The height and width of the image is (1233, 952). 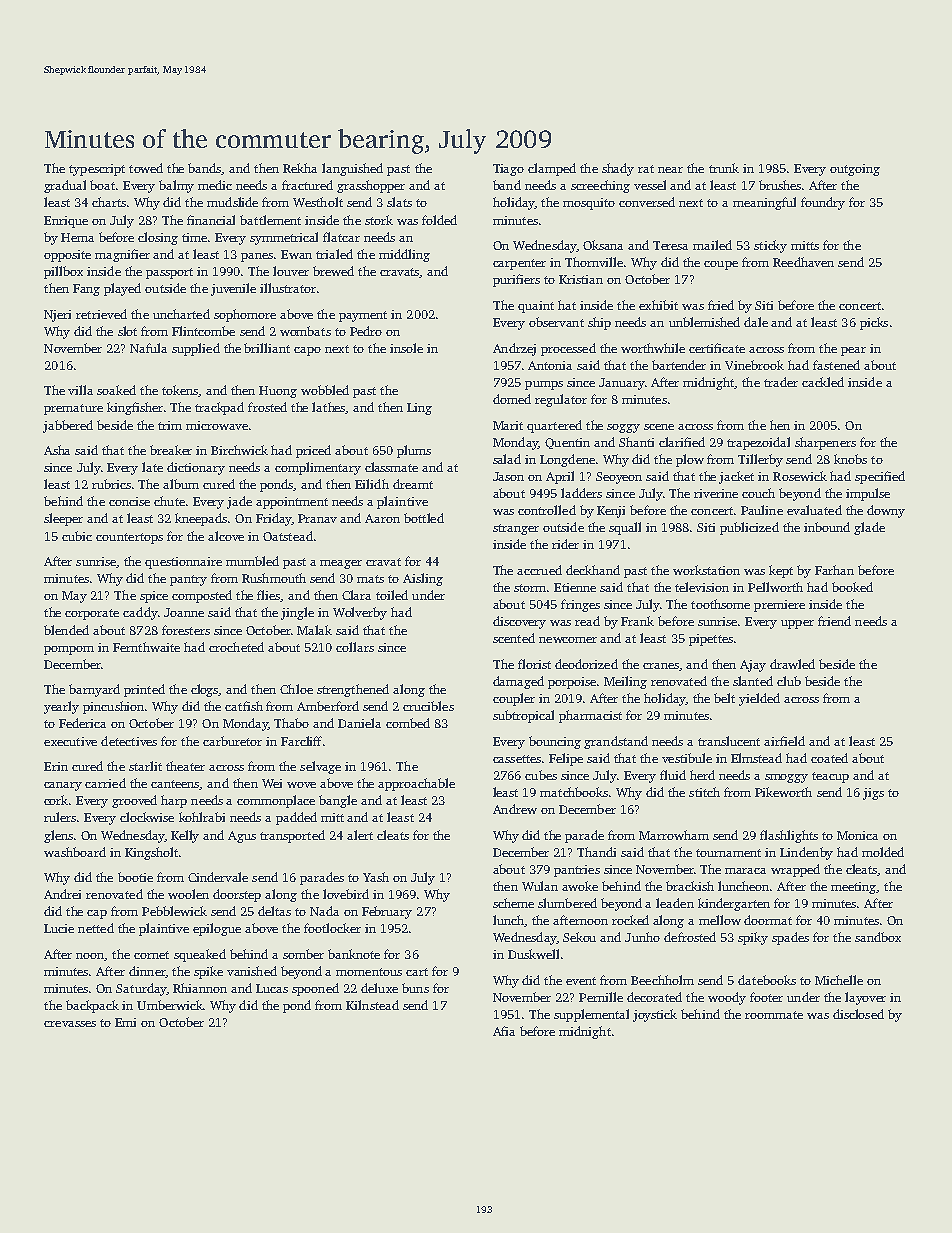 What do you see at coordinates (307, 351) in the image?
I see `capo` at bounding box center [307, 351].
